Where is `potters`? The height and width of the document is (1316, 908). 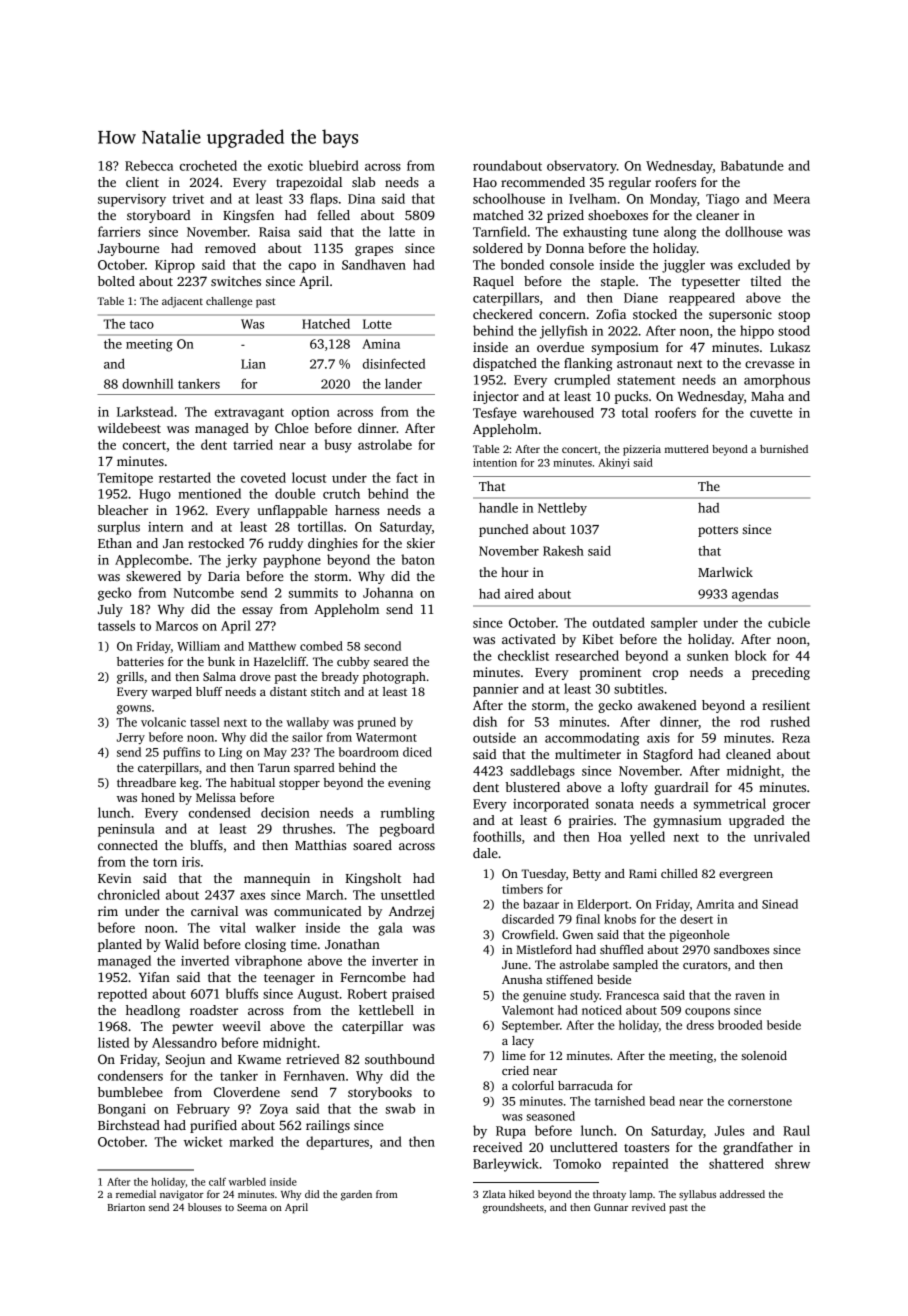
potters is located at coordinates (718, 531).
